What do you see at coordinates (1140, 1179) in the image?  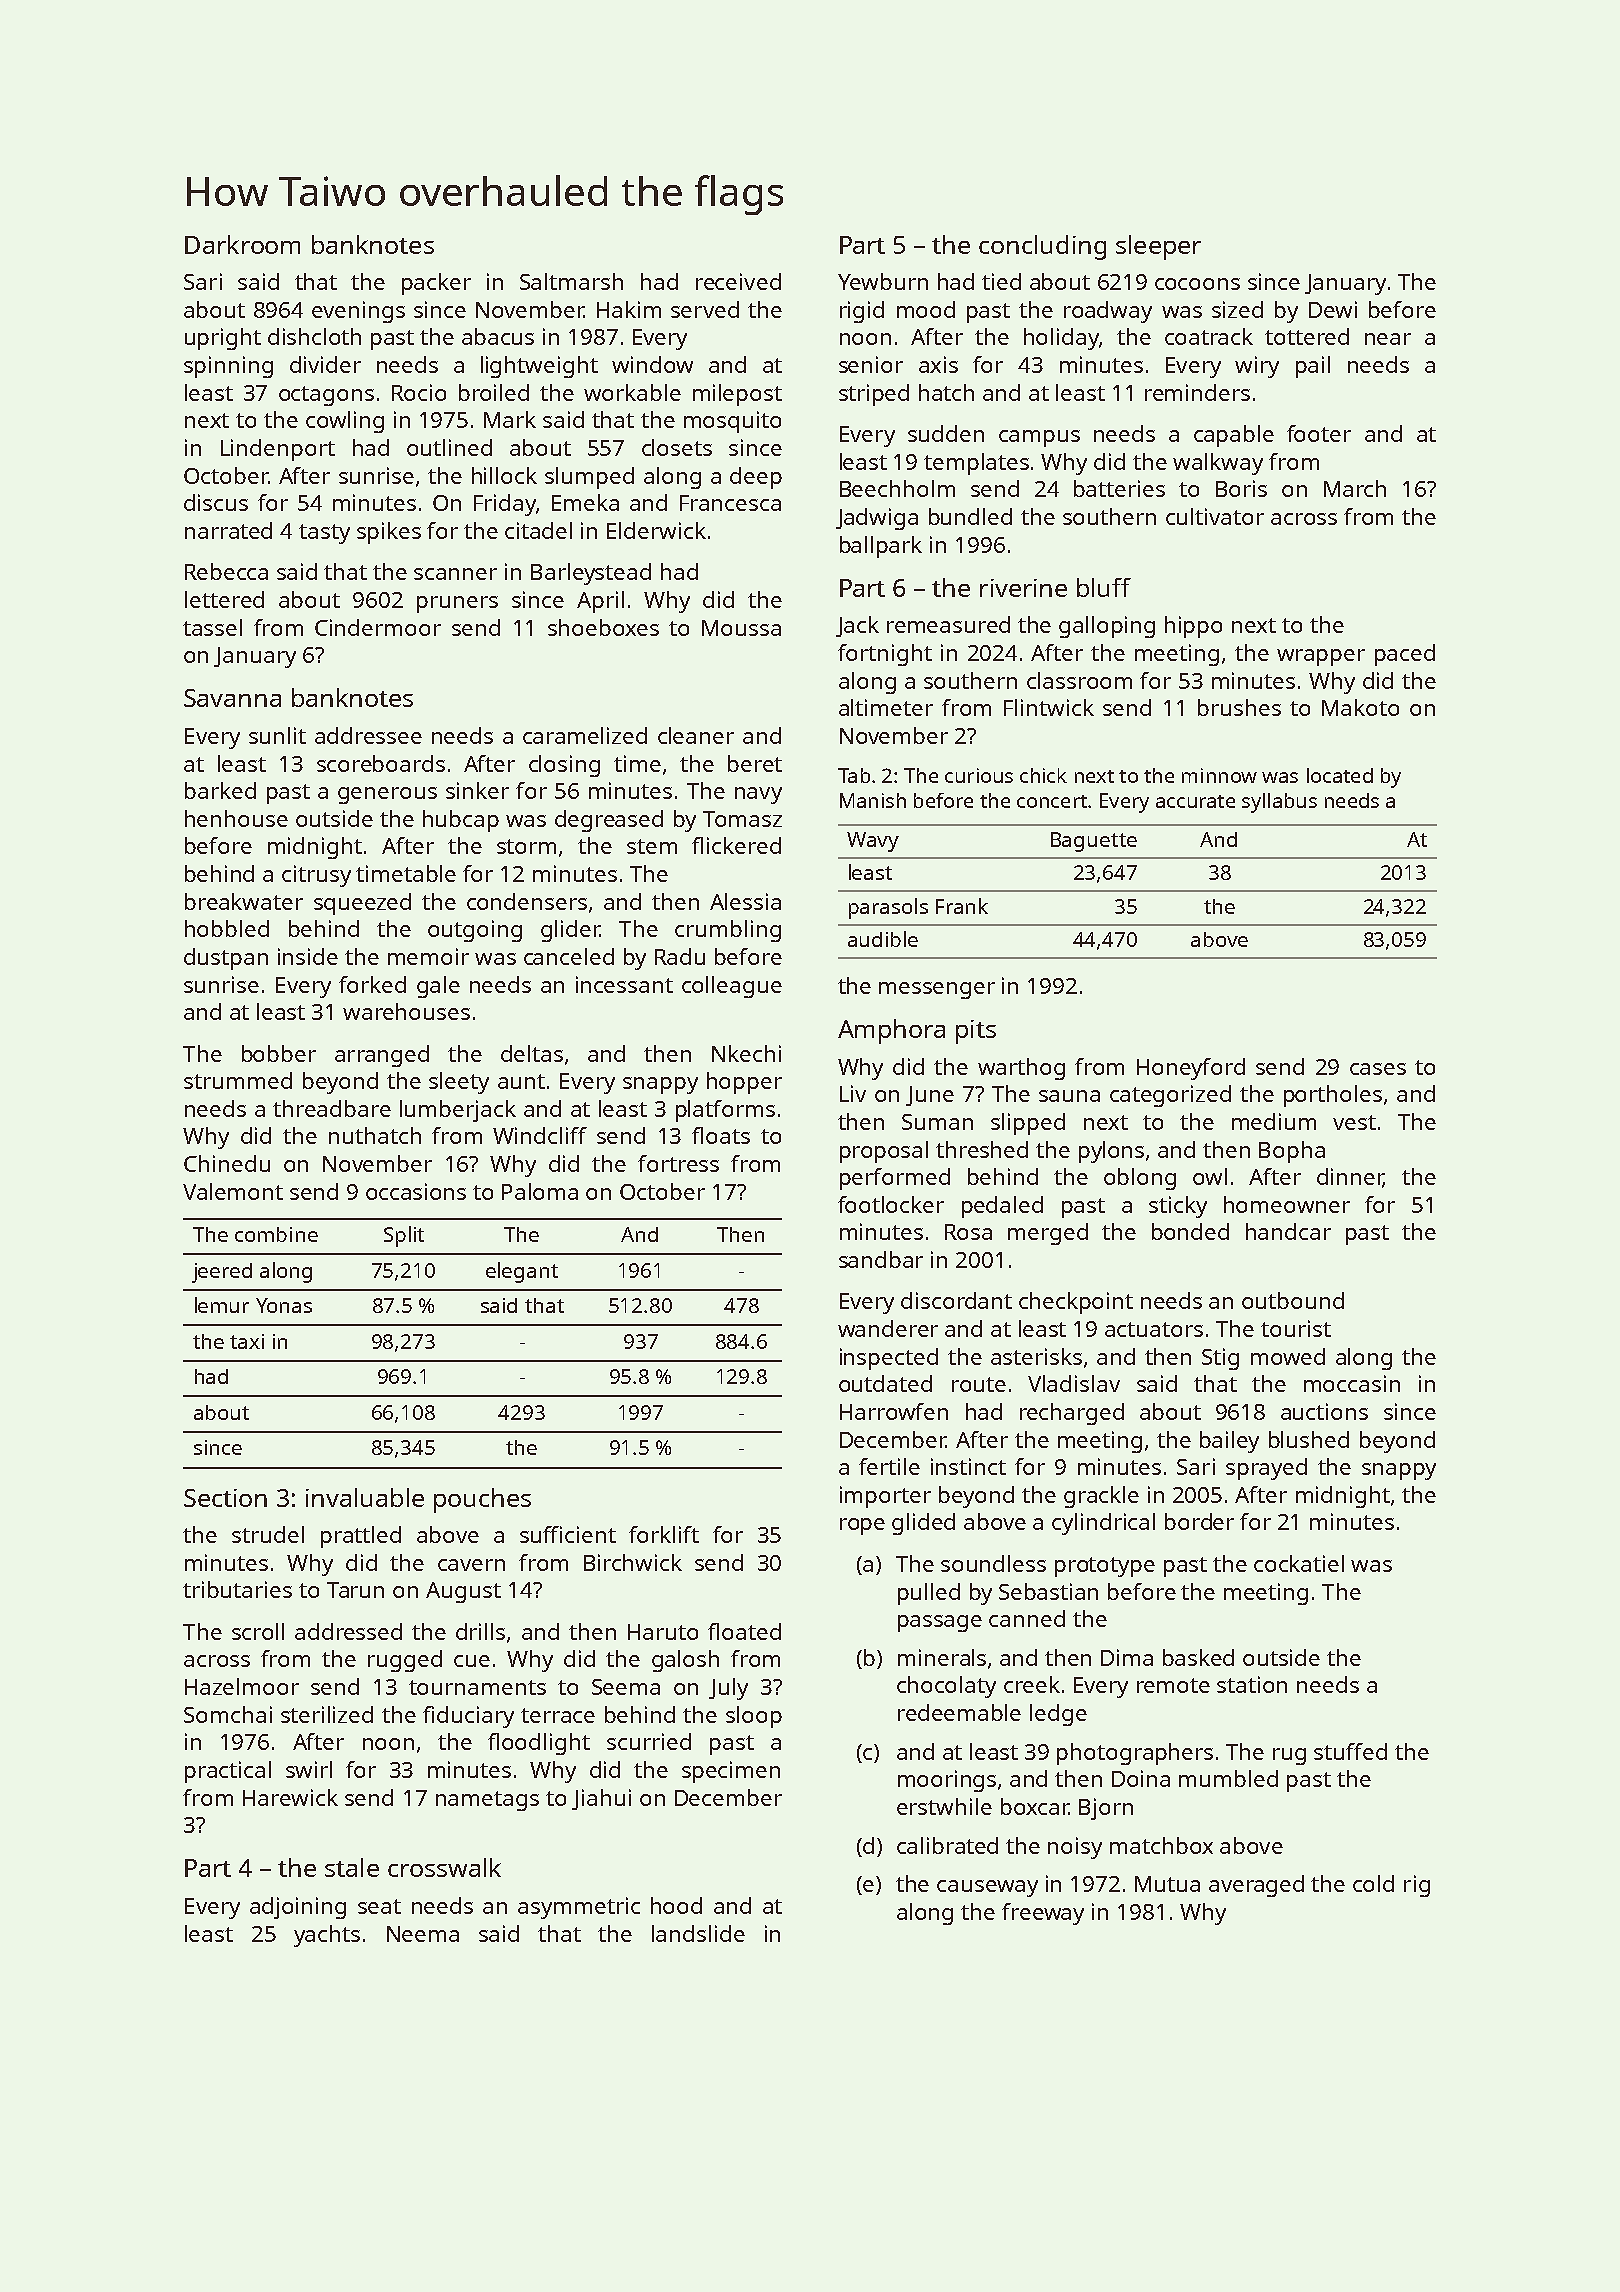 I see `oblong` at bounding box center [1140, 1179].
